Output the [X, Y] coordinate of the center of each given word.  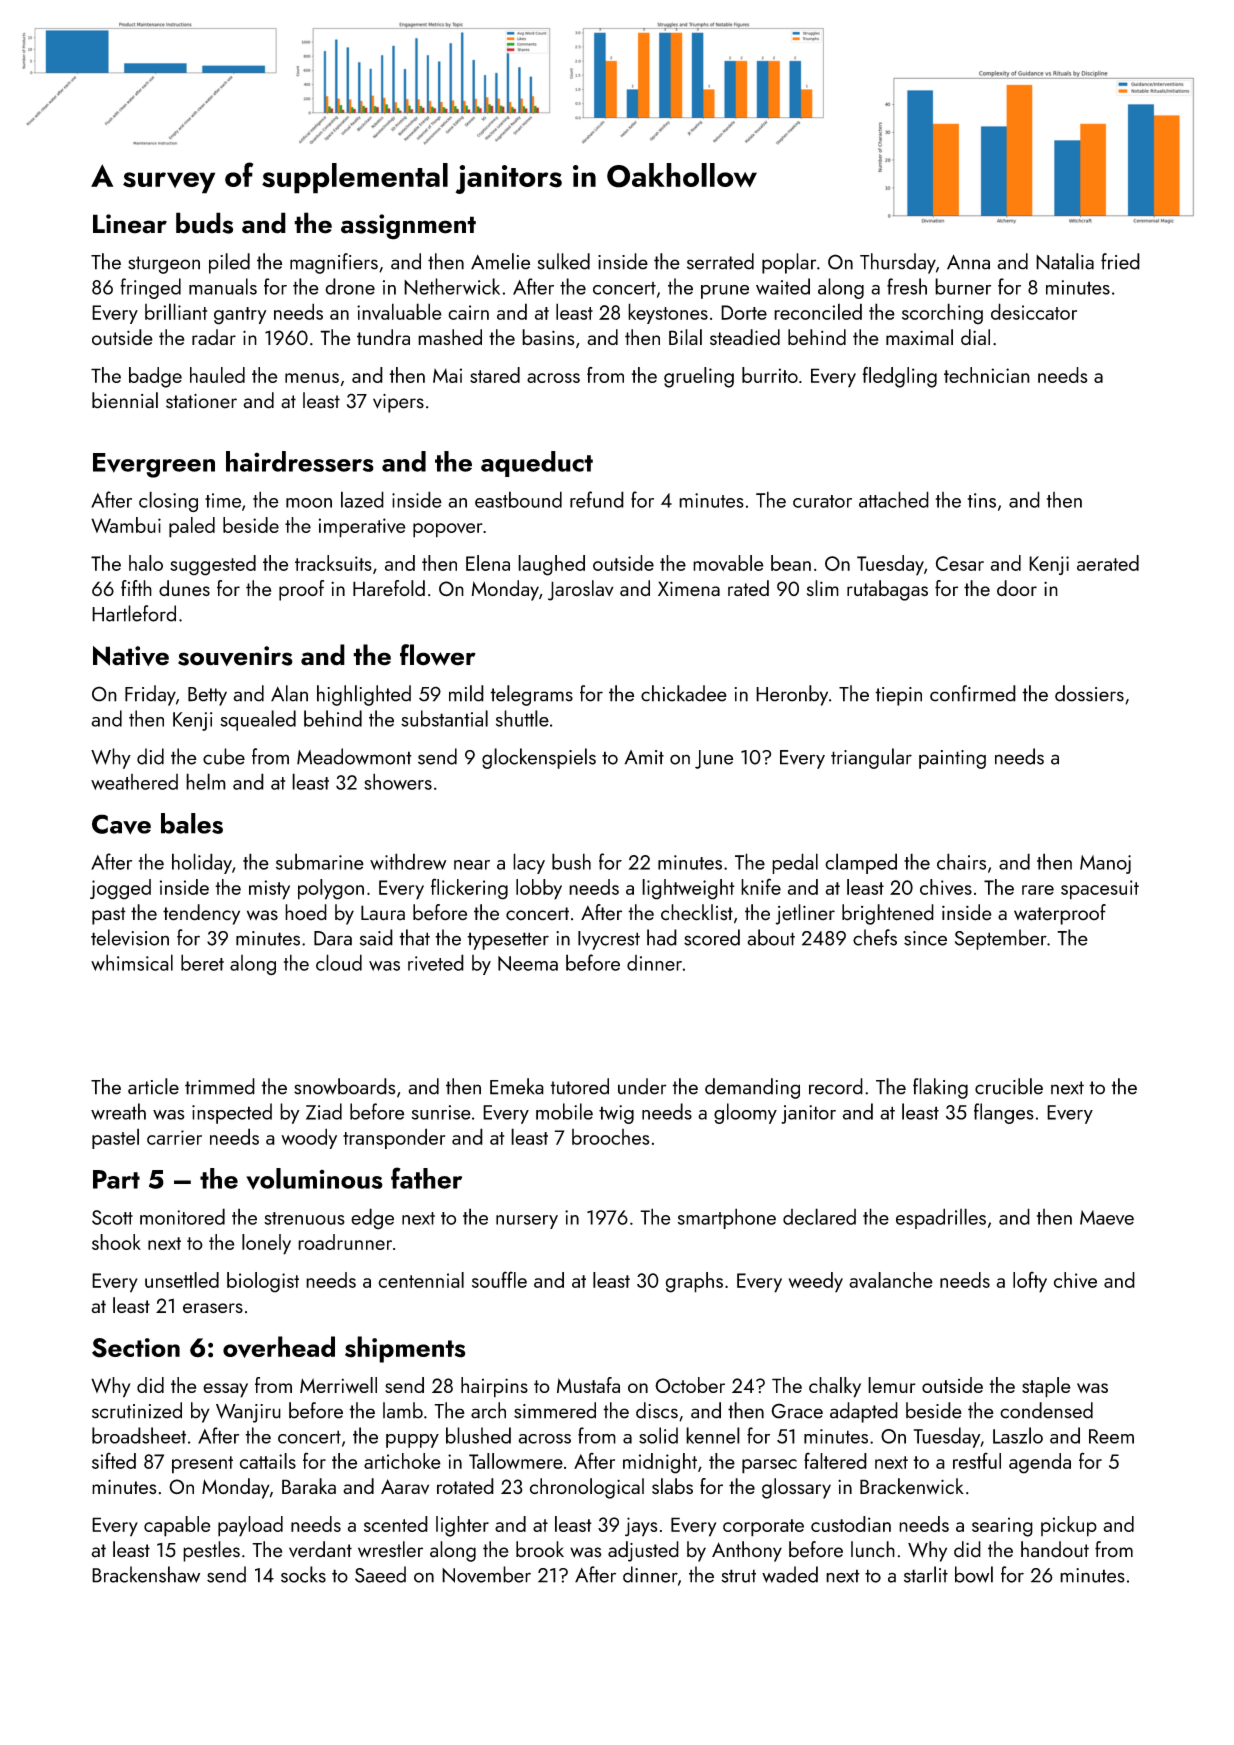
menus [312, 378]
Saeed [380, 1574]
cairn [468, 312]
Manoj [1105, 864]
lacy [529, 863]
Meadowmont [354, 756]
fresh [907, 286]
